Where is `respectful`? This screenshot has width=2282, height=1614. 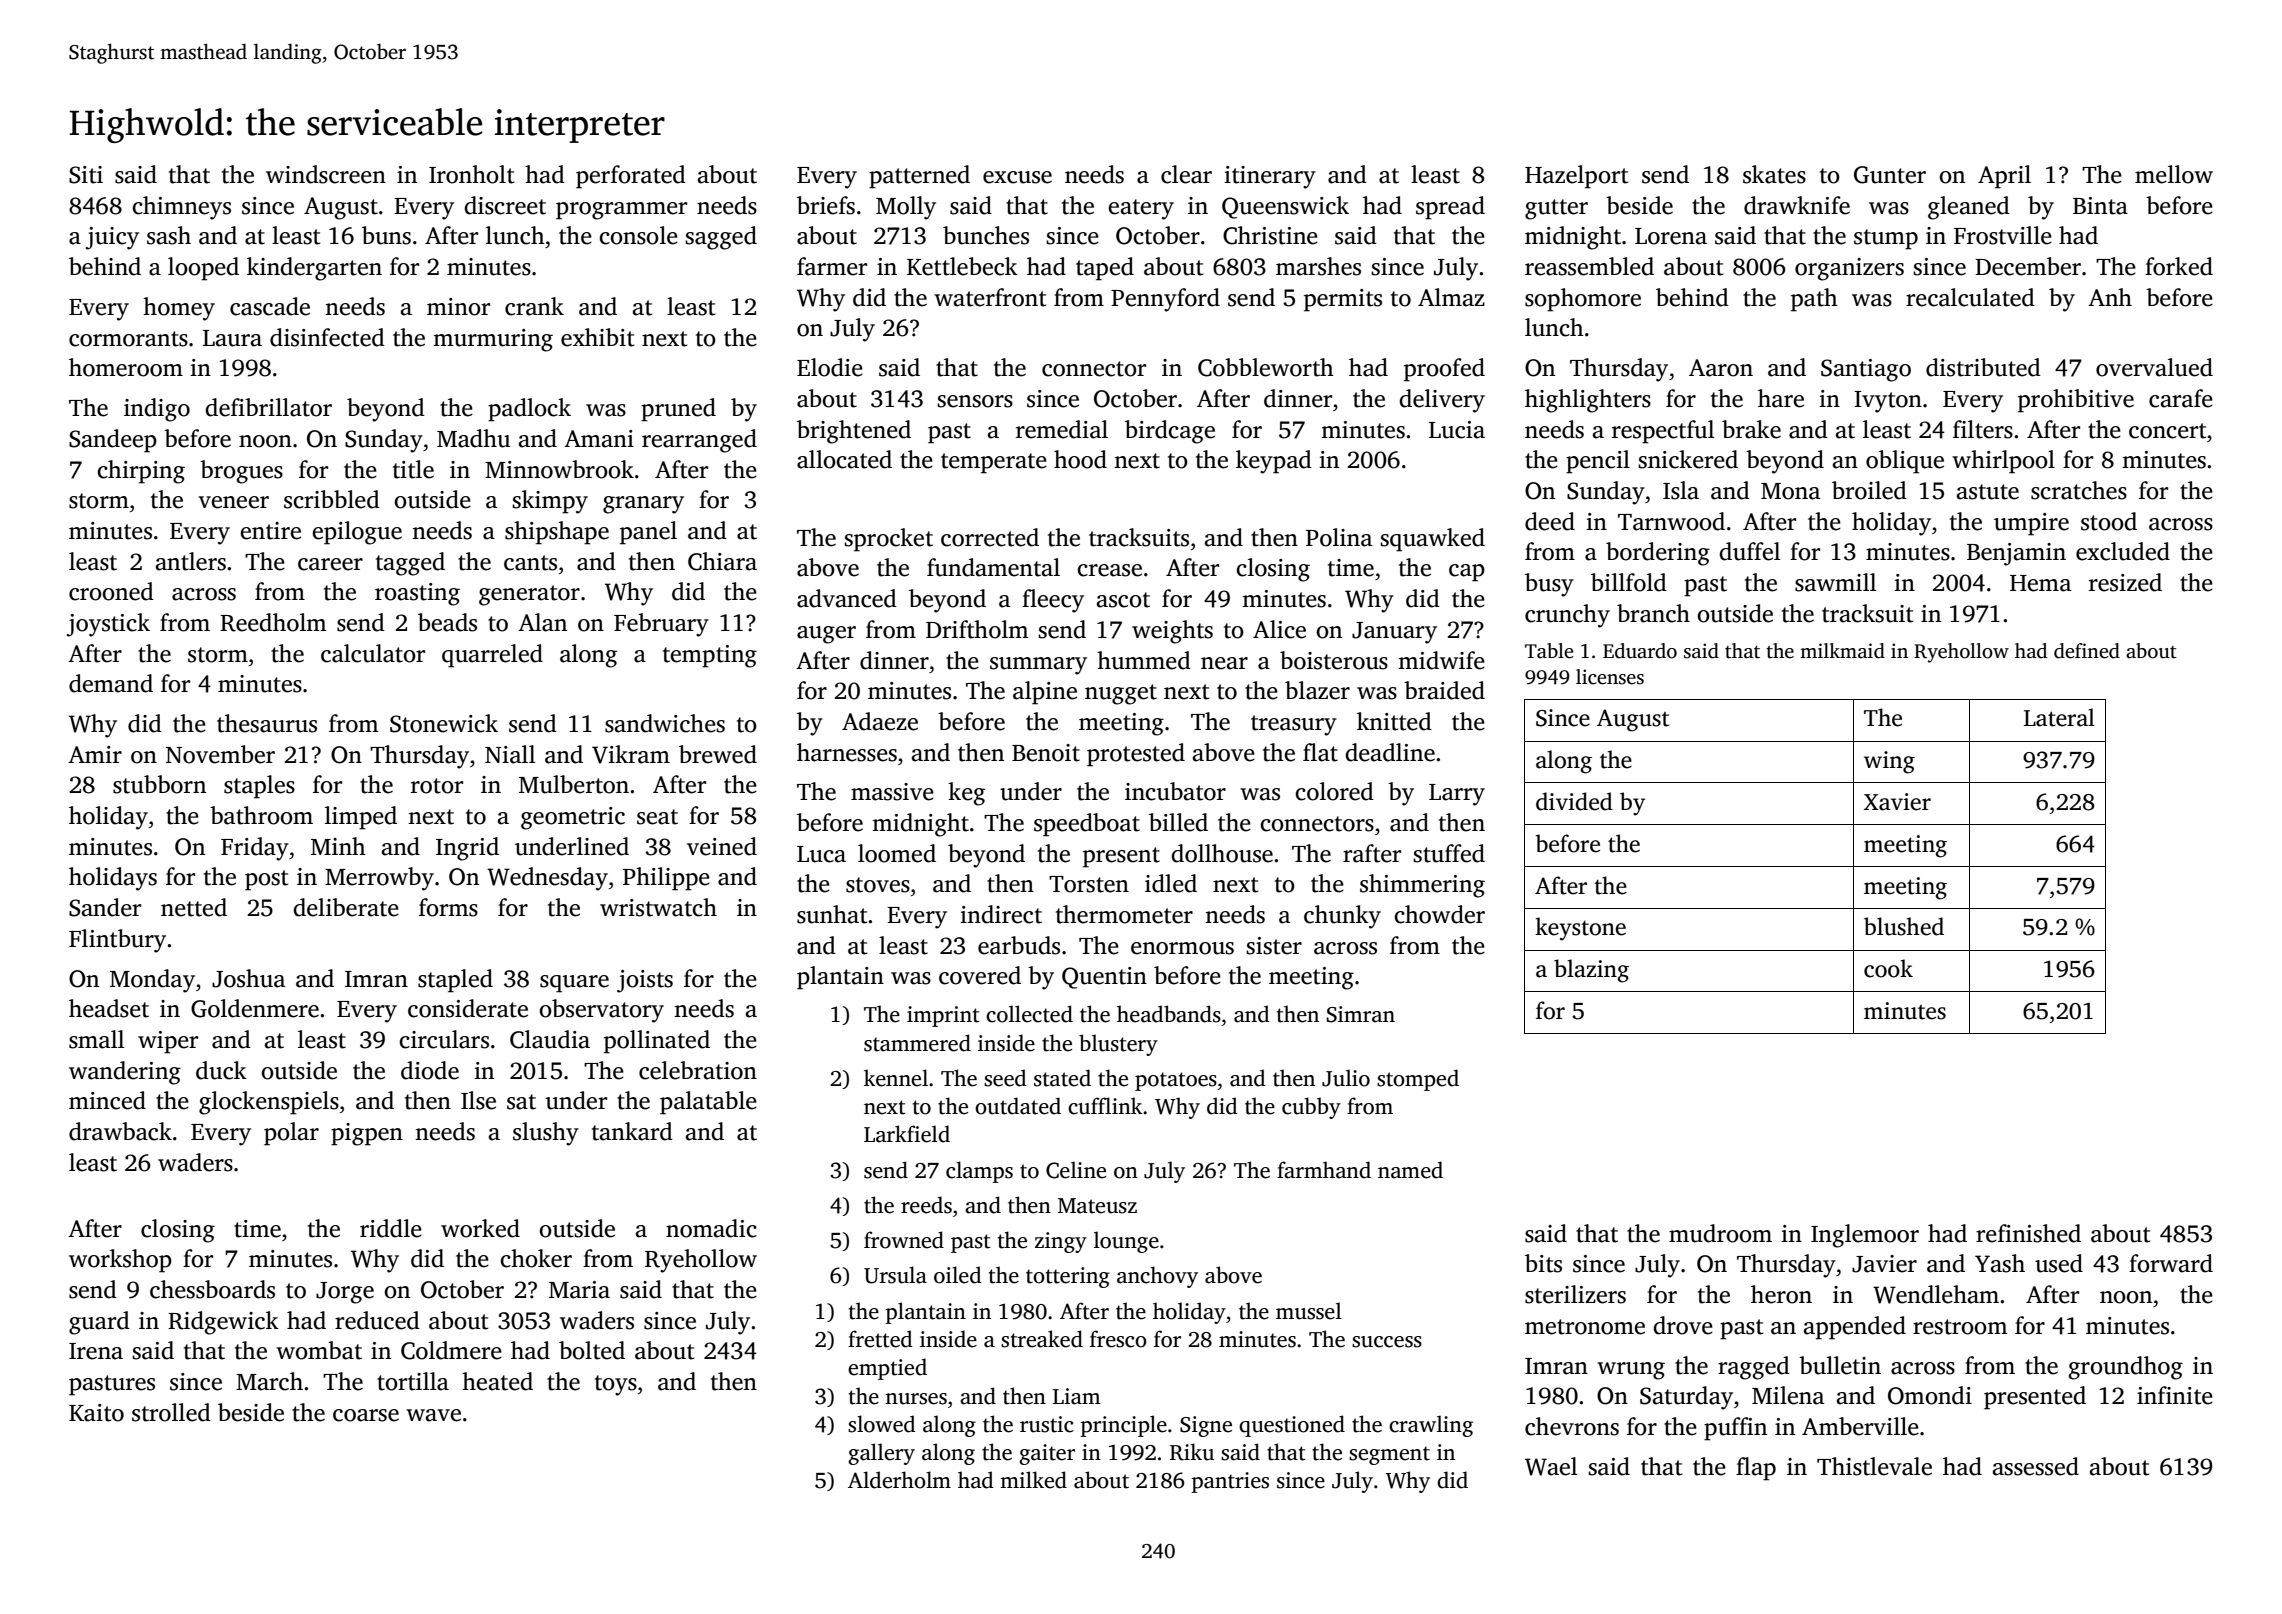
respectful is located at coordinates (1663, 432).
